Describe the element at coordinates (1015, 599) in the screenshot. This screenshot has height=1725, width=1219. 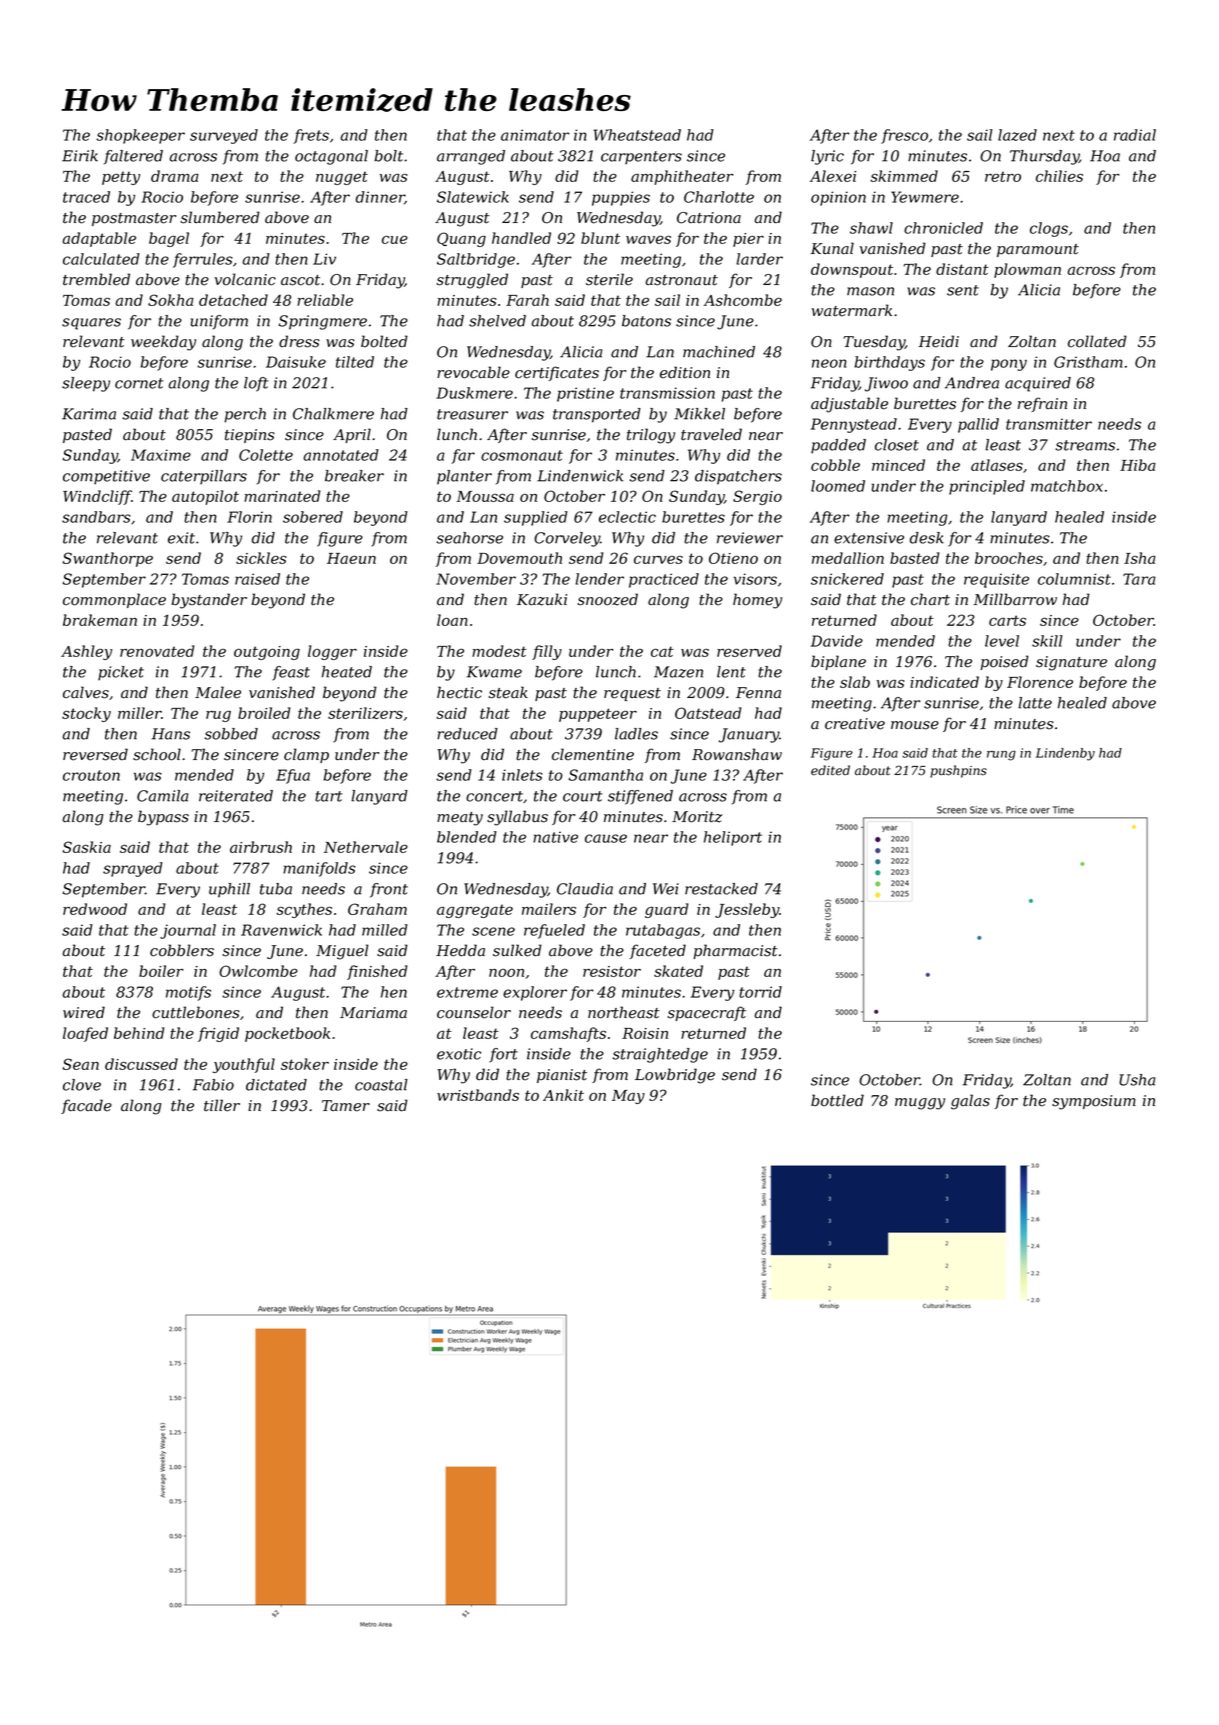
I see `Millbarrow` at that location.
